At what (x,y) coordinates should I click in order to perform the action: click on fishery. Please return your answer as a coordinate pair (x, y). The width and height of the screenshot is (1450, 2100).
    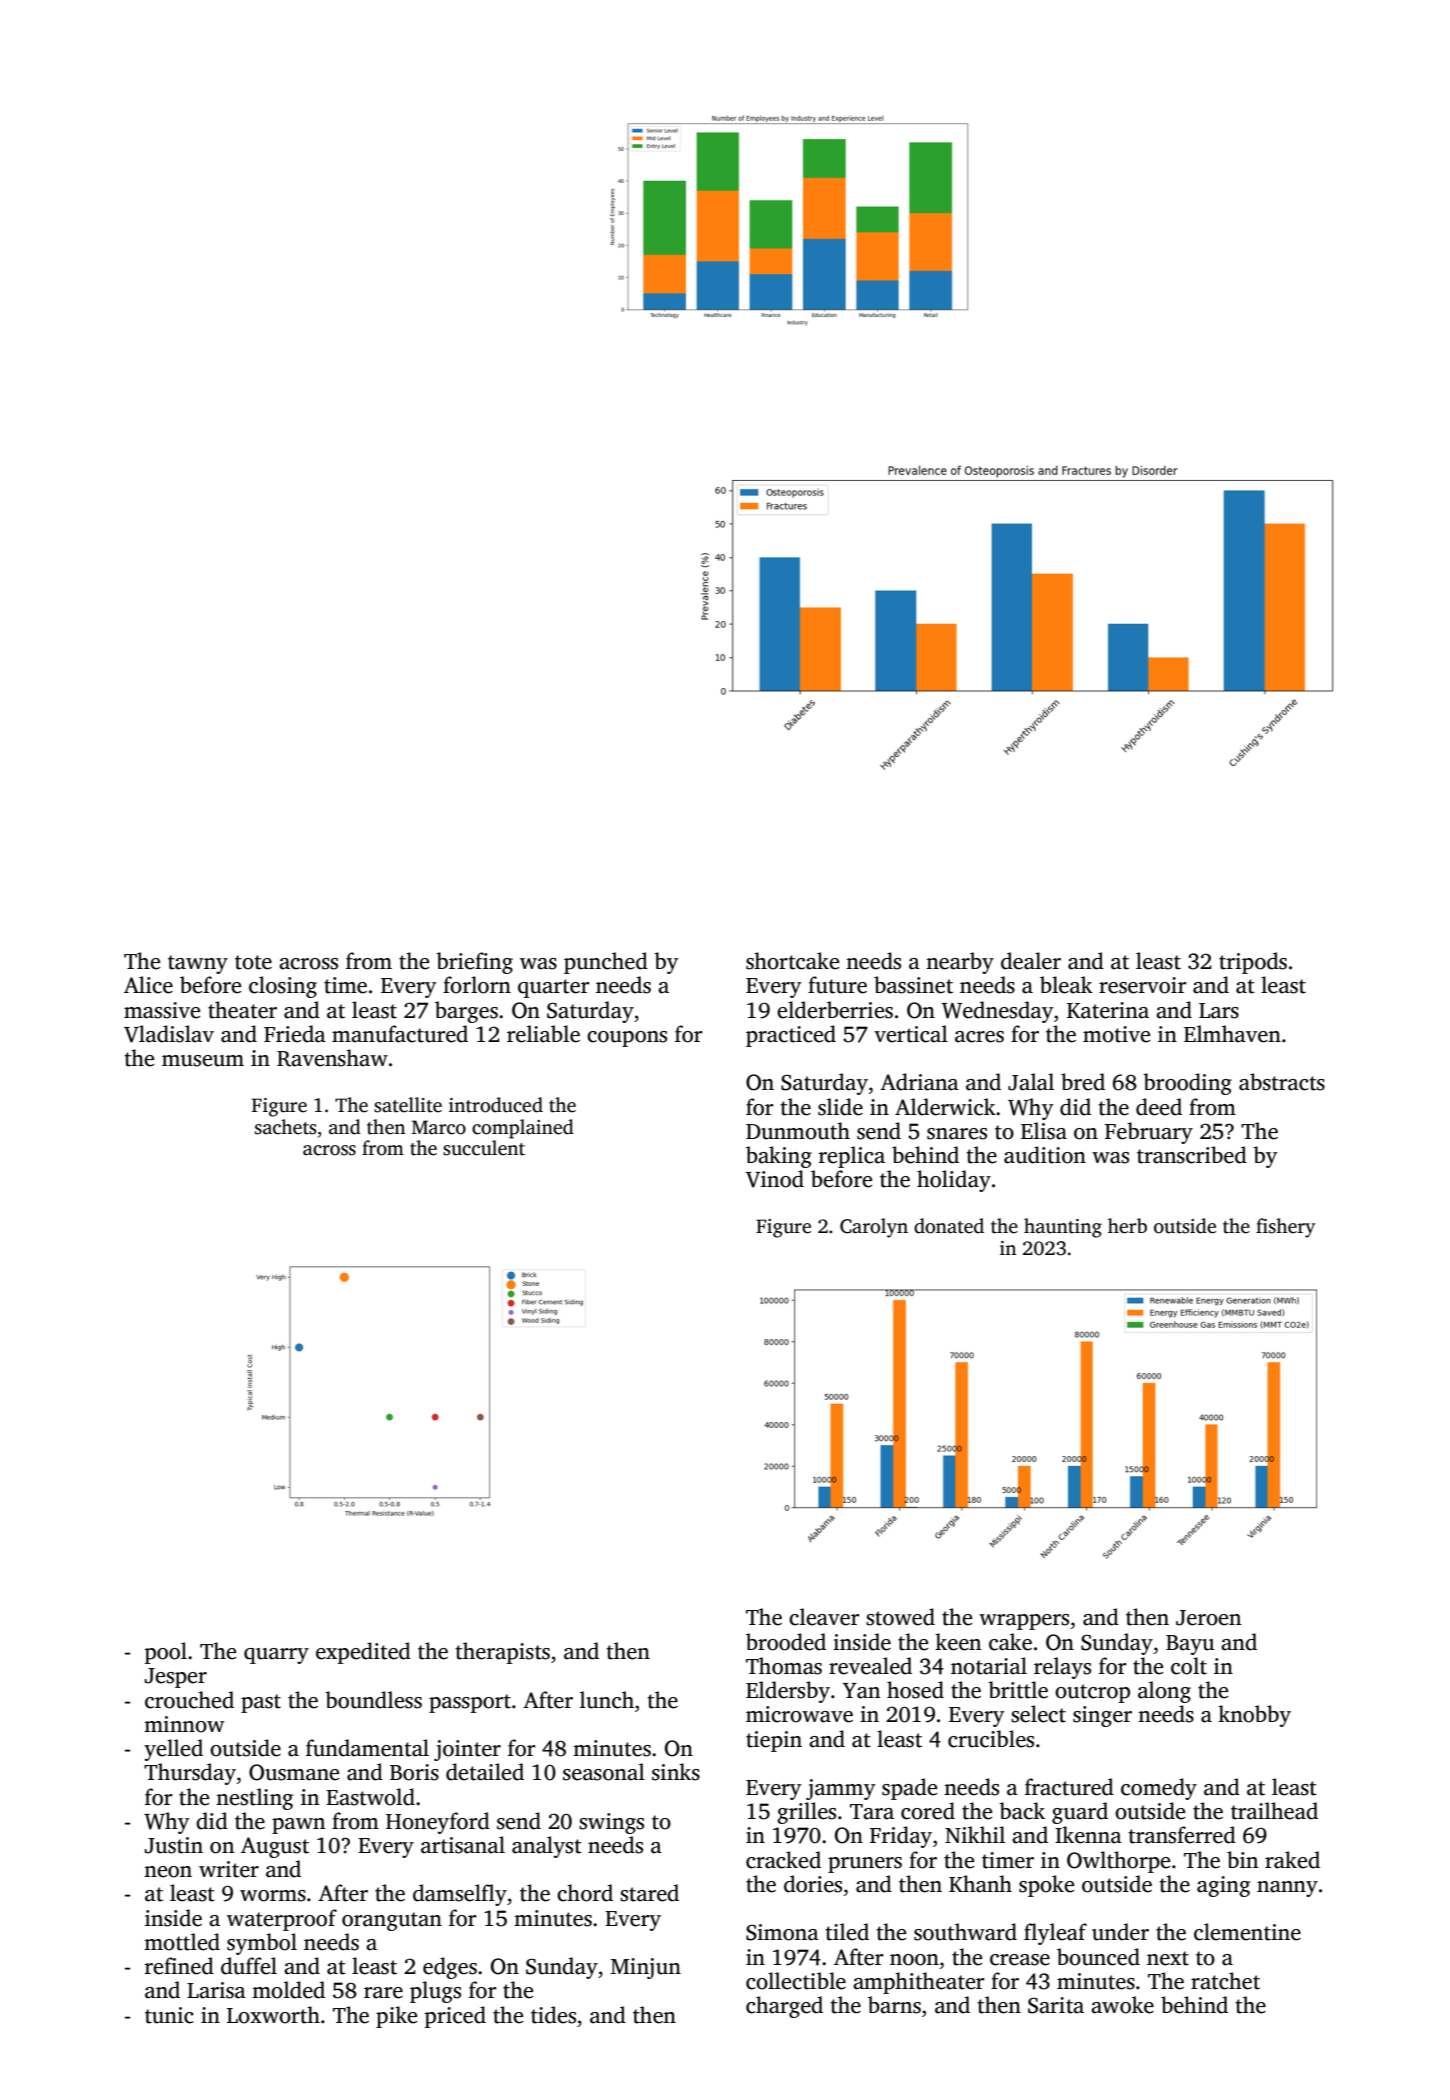
    Looking at the image, I should click on (1285, 1228).
